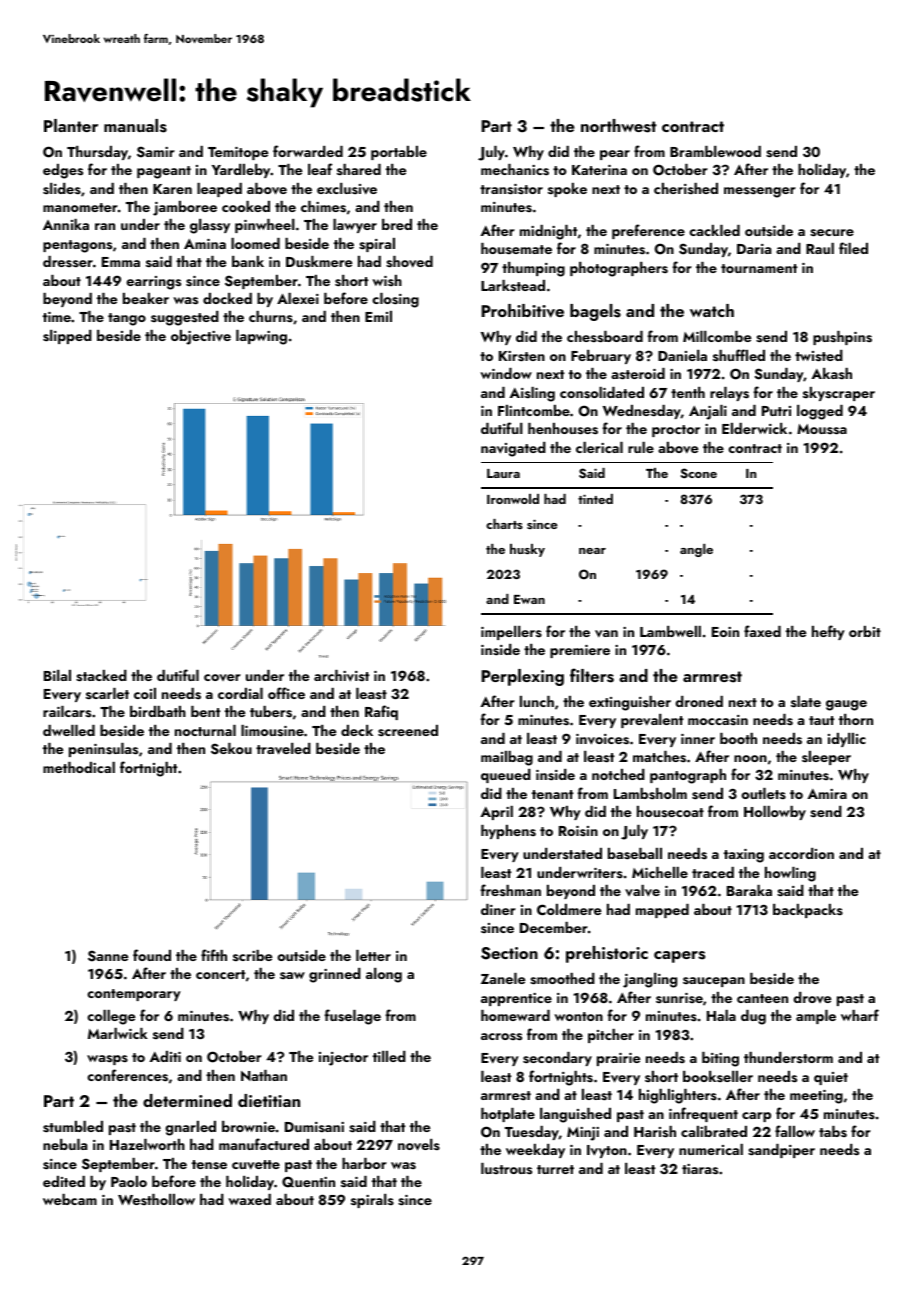 This screenshot has width=924, height=1308. What do you see at coordinates (135, 126) in the screenshot?
I see `manuals` at bounding box center [135, 126].
